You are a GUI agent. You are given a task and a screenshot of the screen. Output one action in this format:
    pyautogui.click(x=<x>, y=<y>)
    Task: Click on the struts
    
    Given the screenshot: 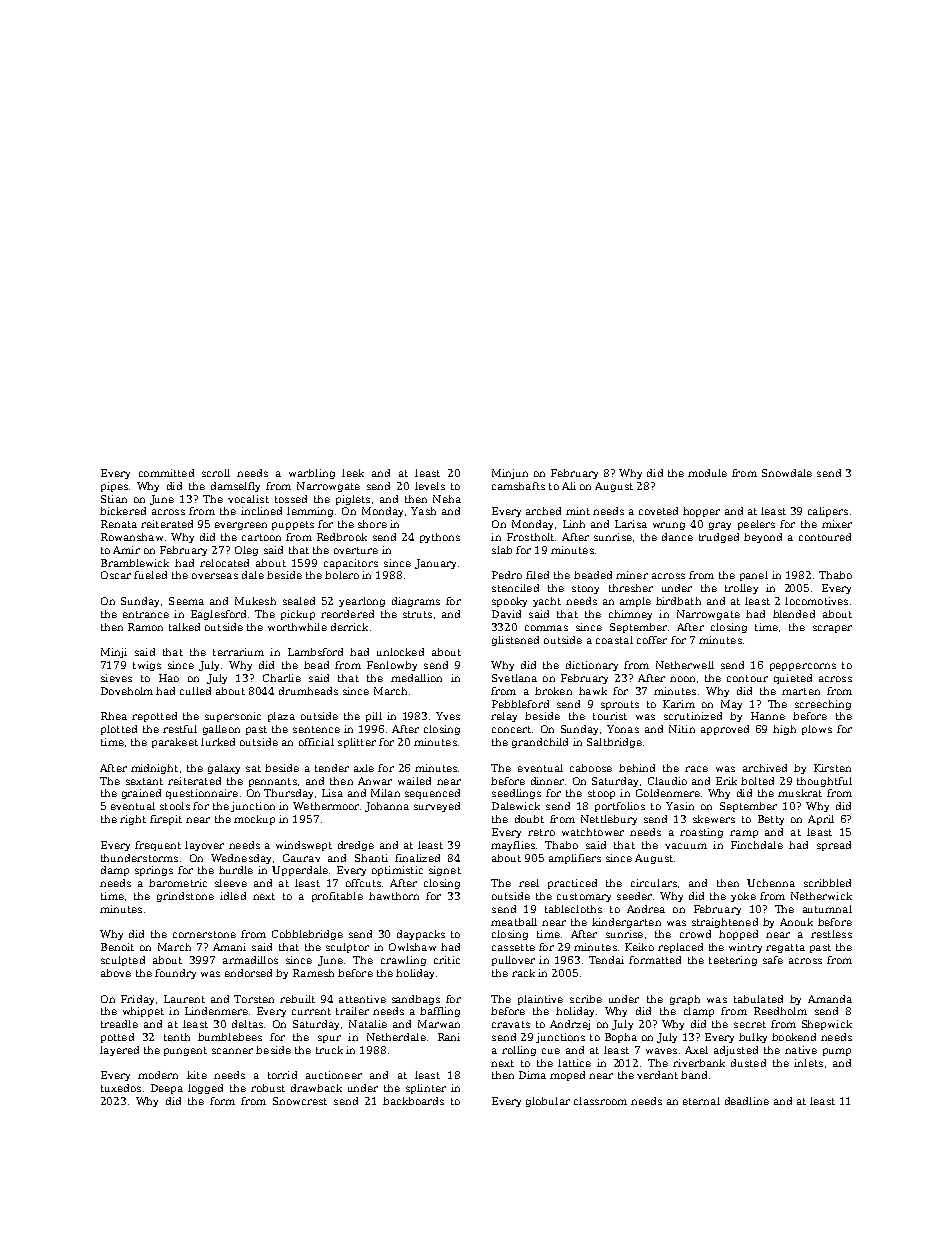 What is the action you would take?
    pyautogui.click(x=417, y=614)
